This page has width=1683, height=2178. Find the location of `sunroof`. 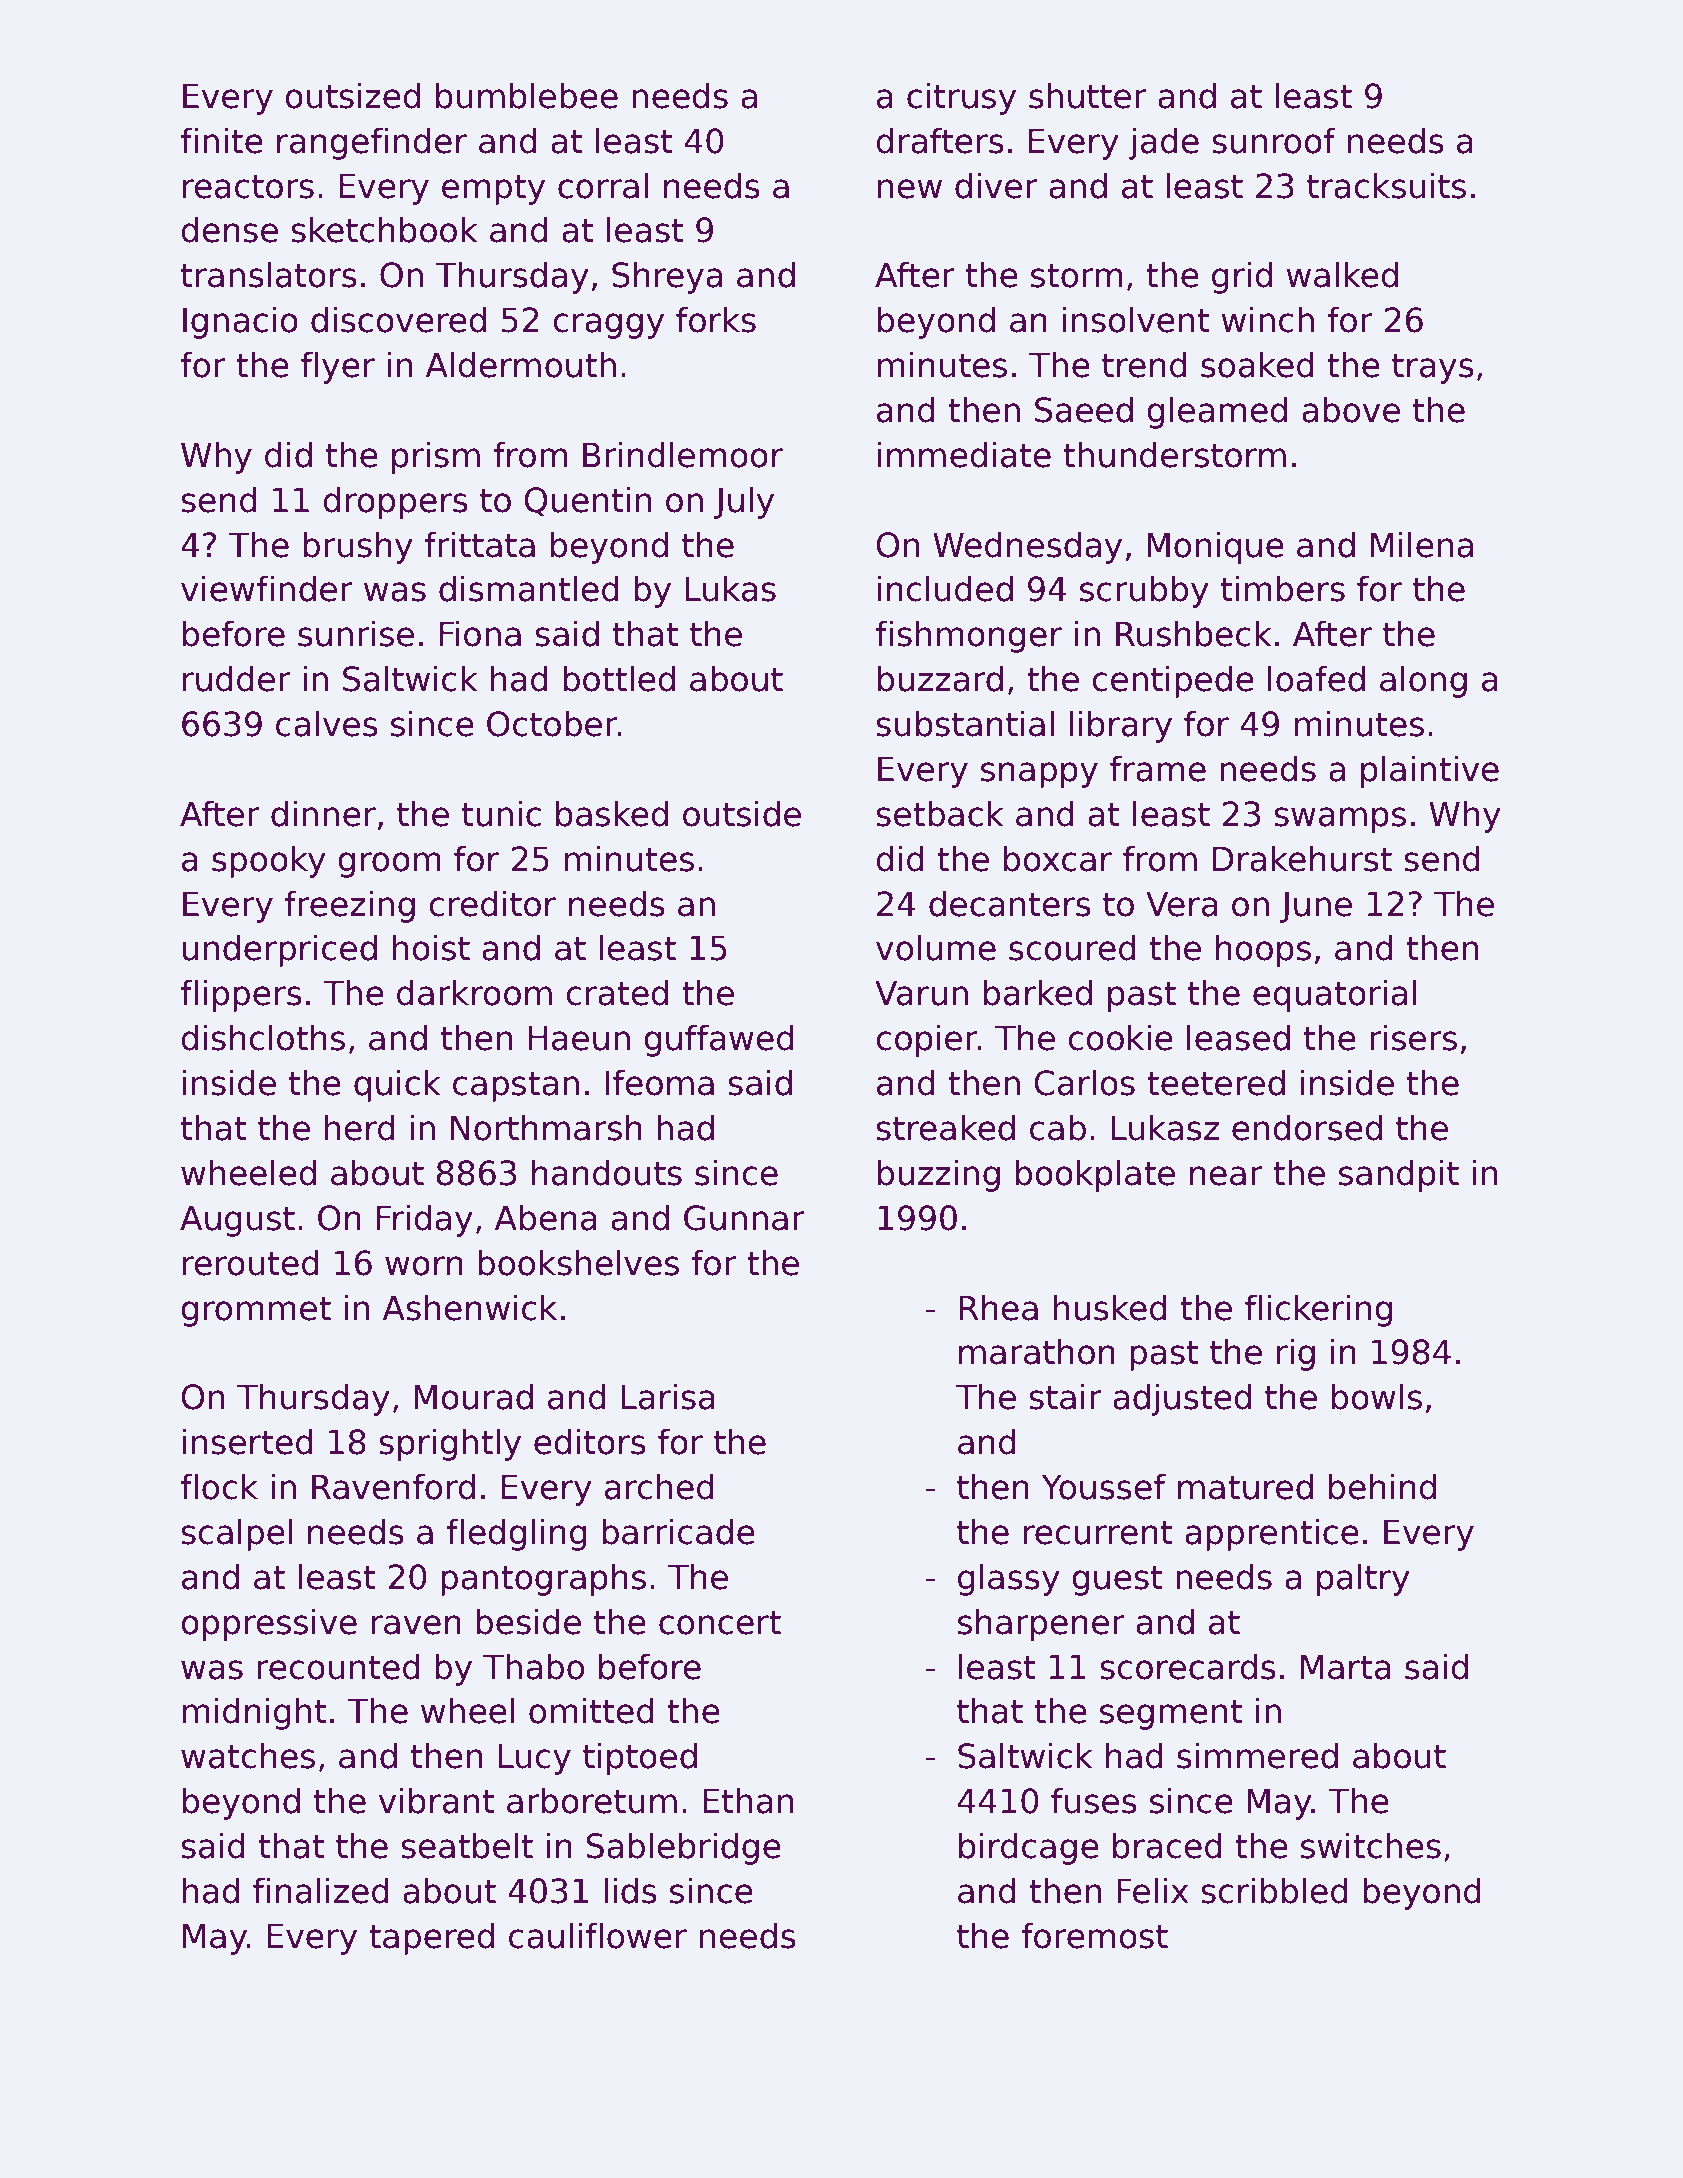

sunroof is located at coordinates (1274, 140).
